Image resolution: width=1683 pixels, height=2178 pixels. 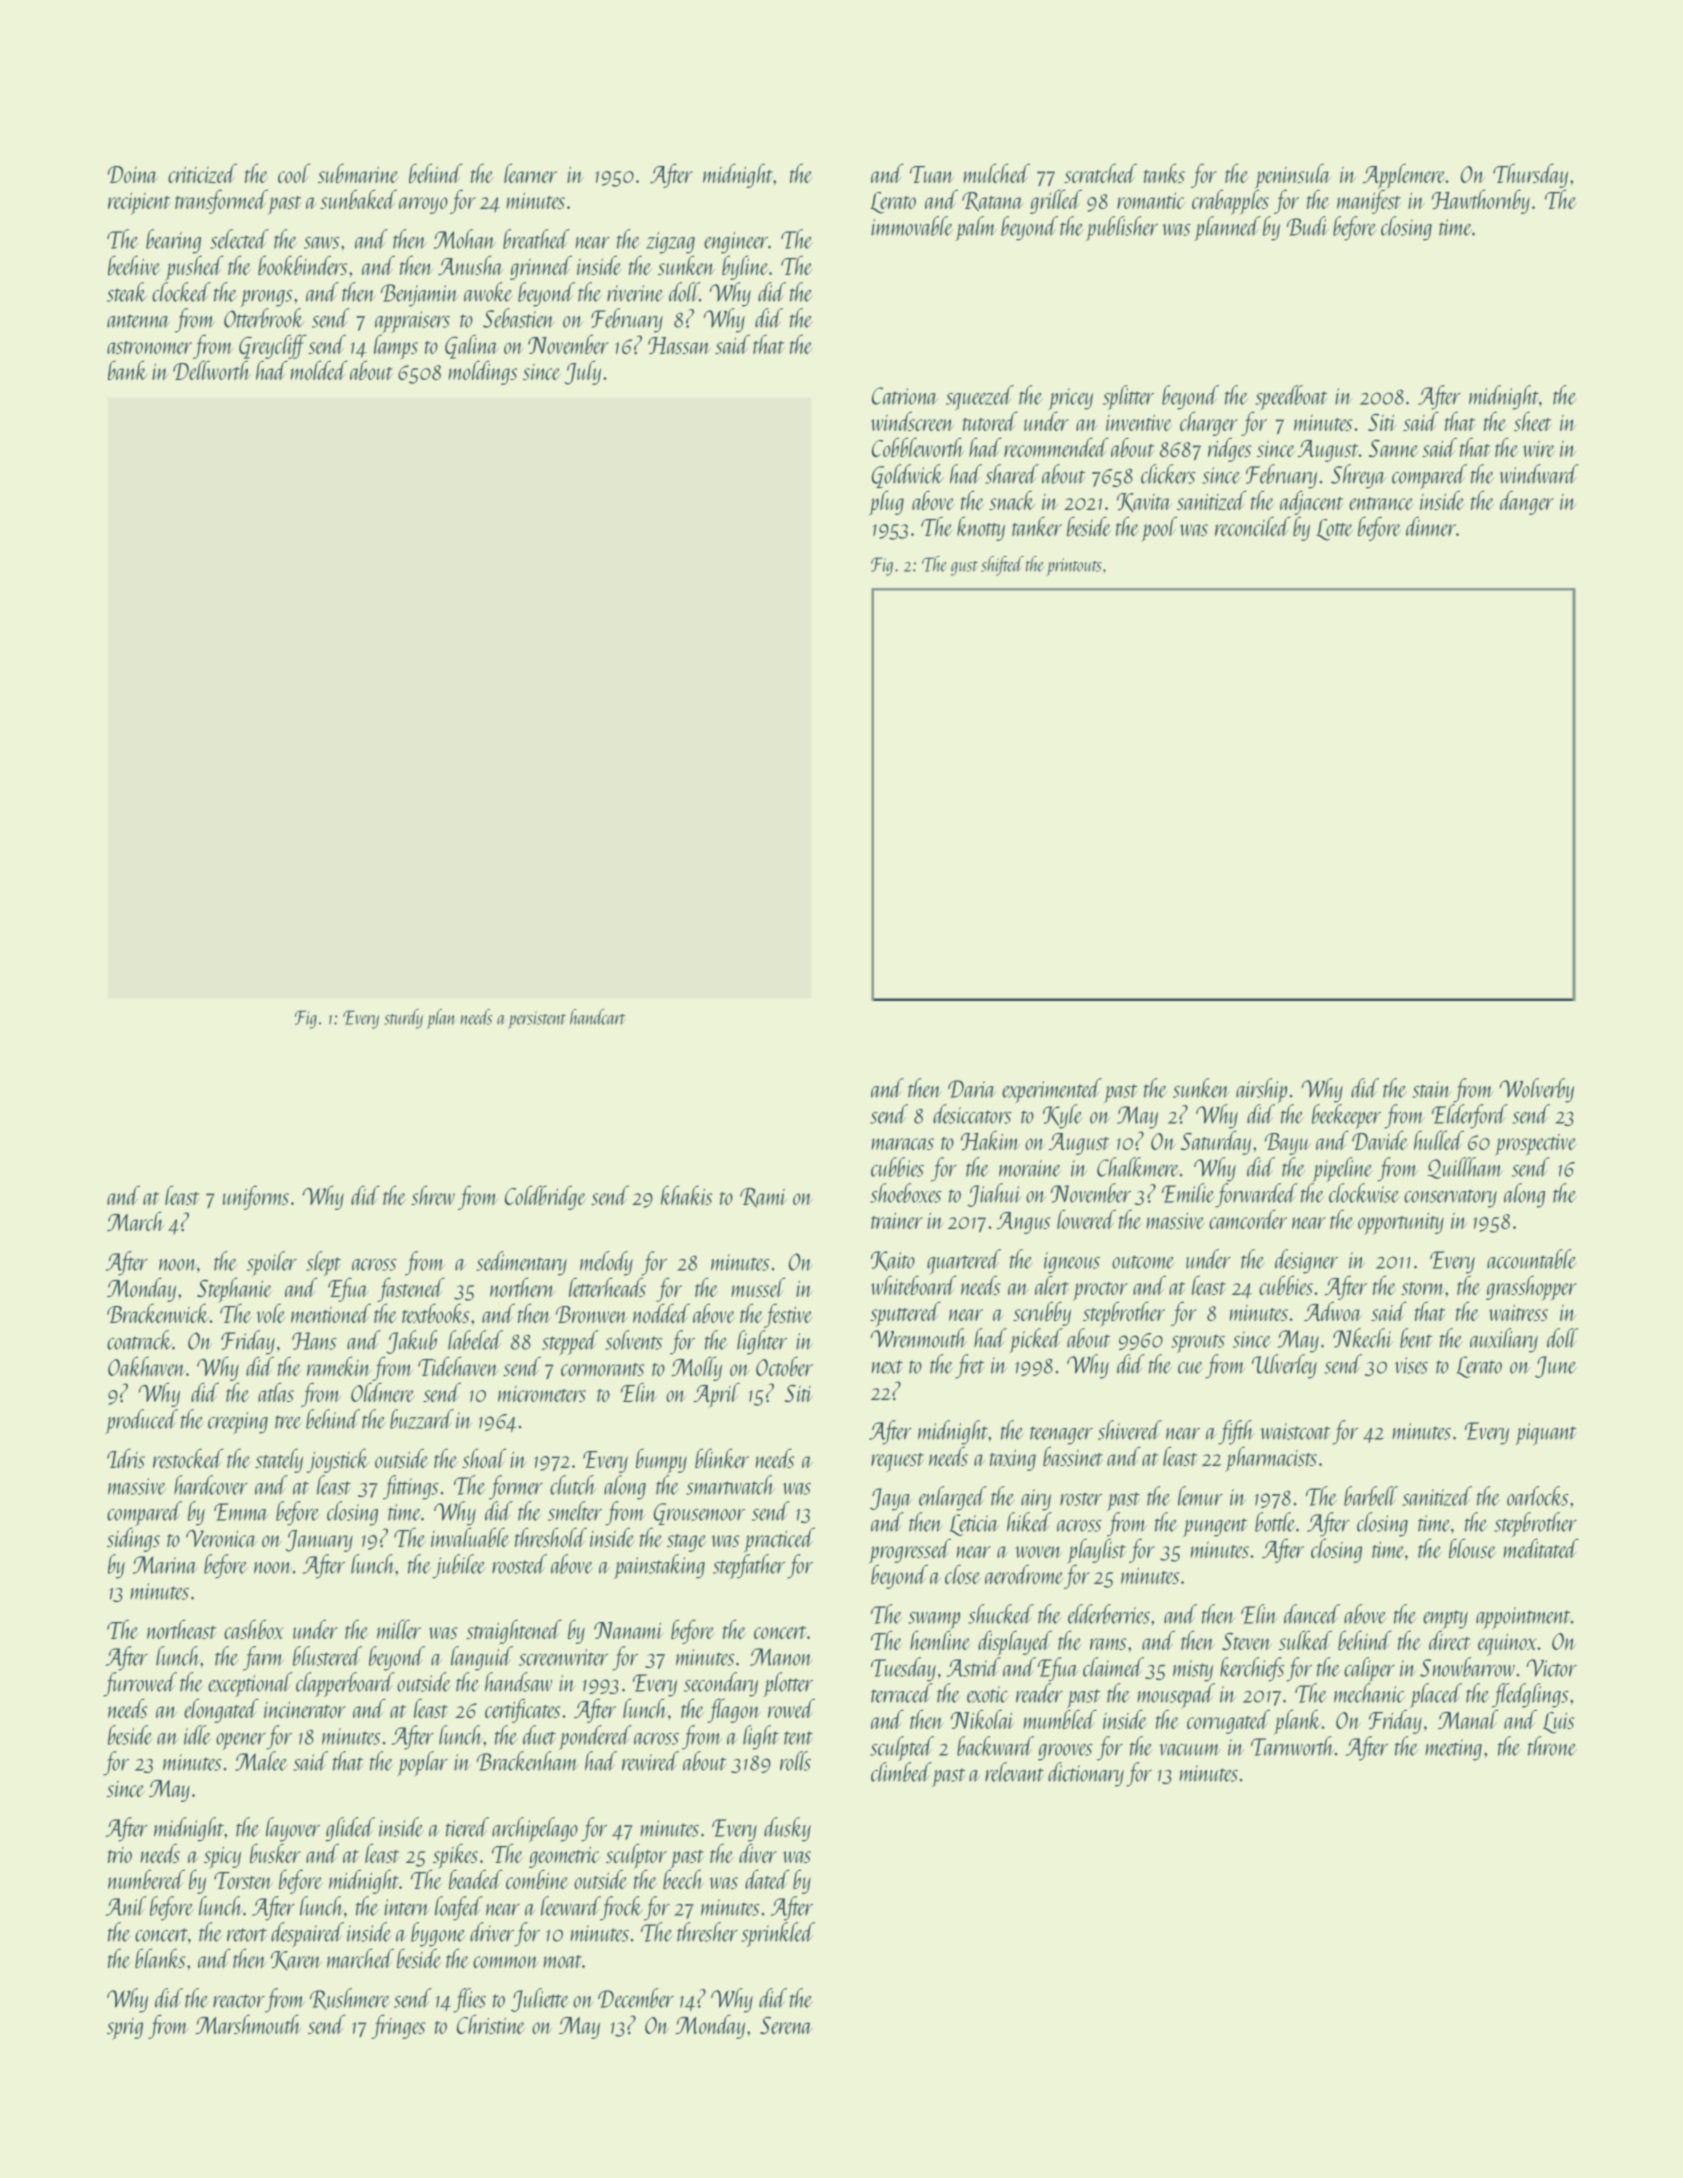 What do you see at coordinates (1536, 1090) in the screenshot?
I see `Wolverby` at bounding box center [1536, 1090].
